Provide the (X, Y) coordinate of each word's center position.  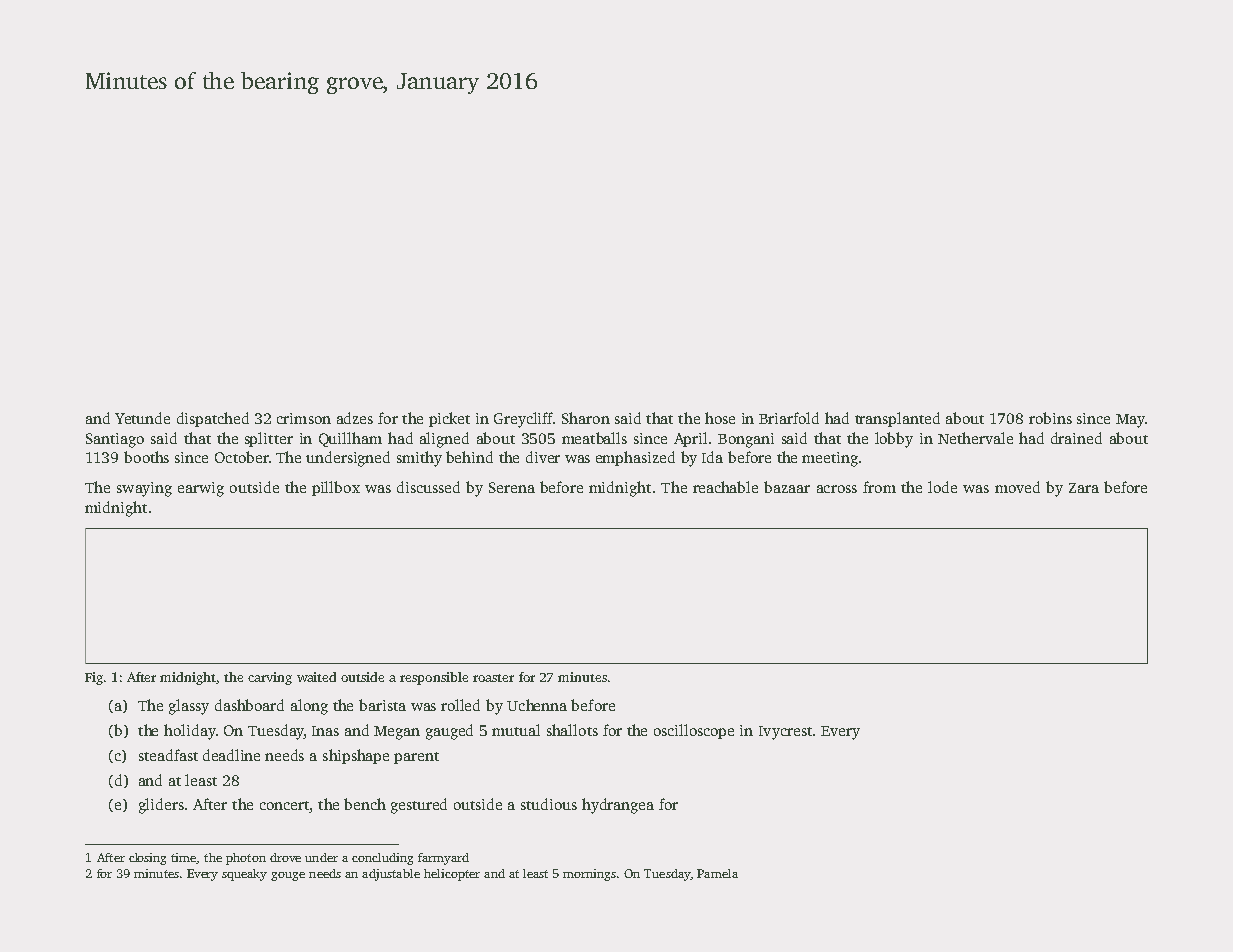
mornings (589, 875)
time (184, 858)
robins (1050, 418)
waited (316, 677)
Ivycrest (785, 733)
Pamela (717, 873)
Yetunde (142, 418)
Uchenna (537, 705)
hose (720, 418)
